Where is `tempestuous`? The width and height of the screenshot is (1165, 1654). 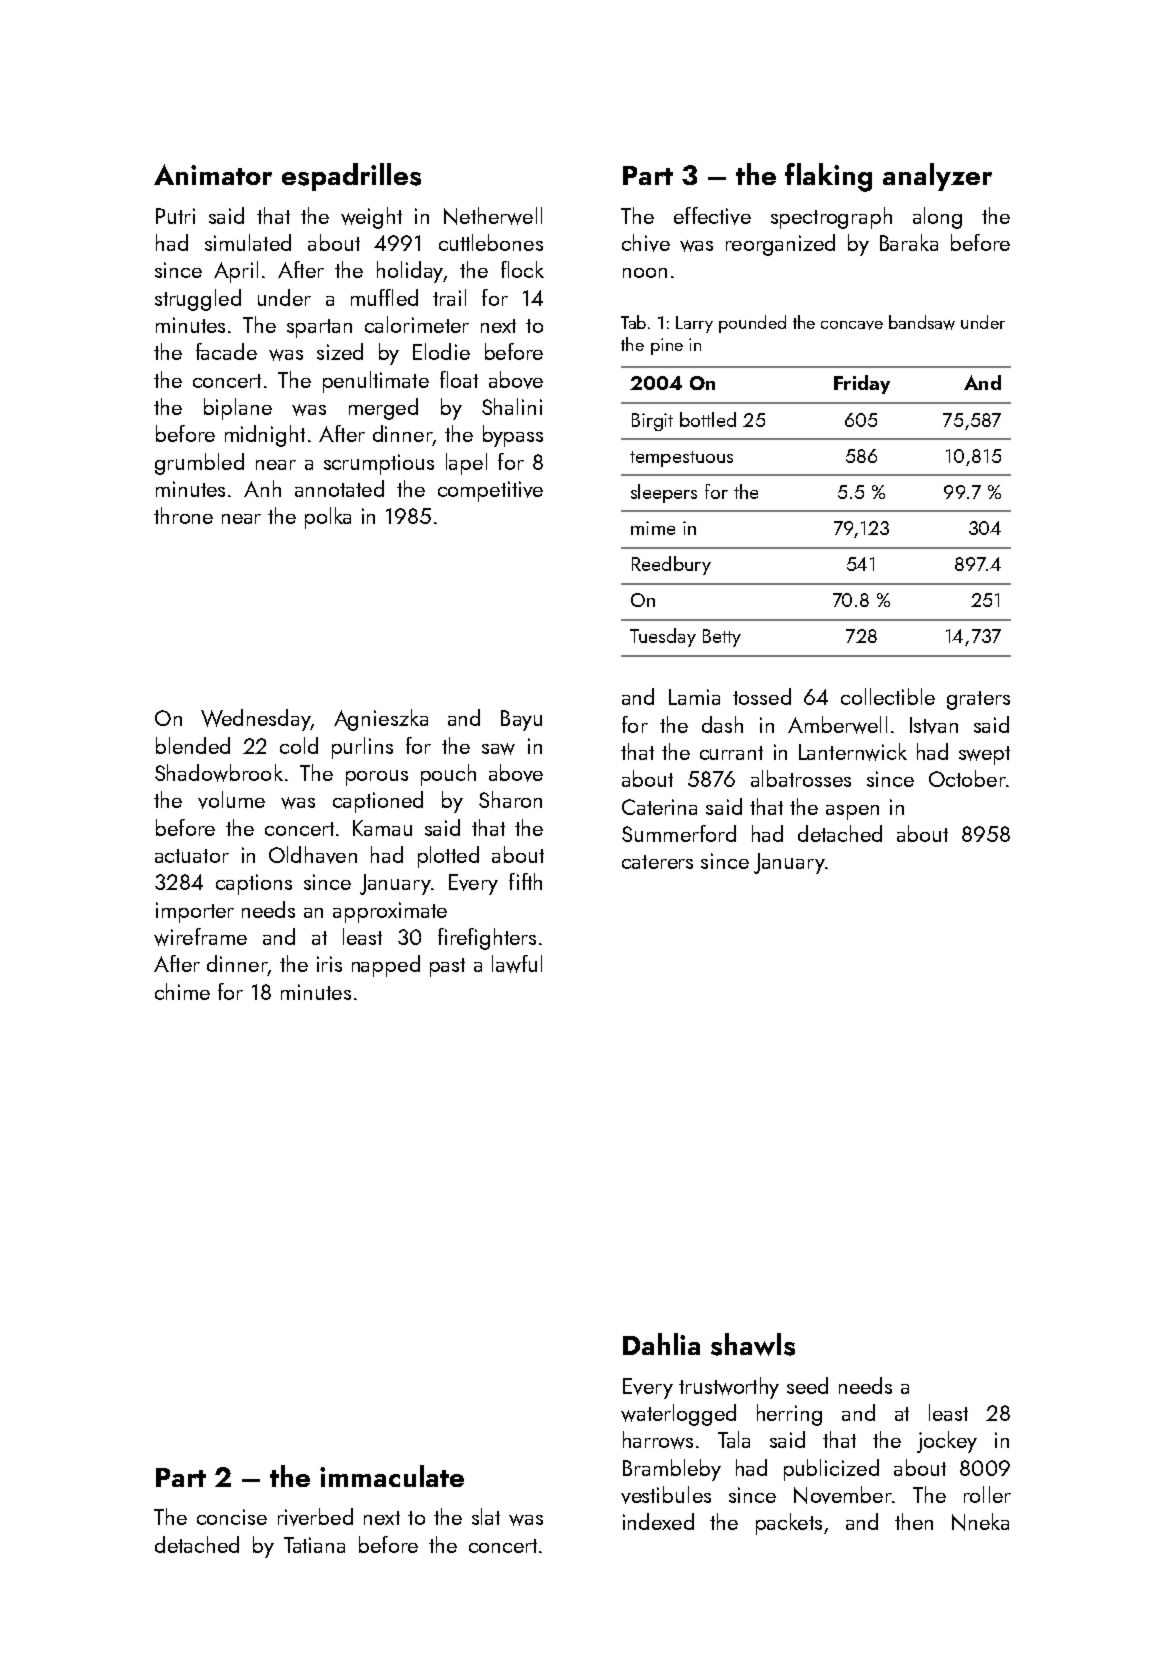
tempestuous is located at coordinates (681, 459).
